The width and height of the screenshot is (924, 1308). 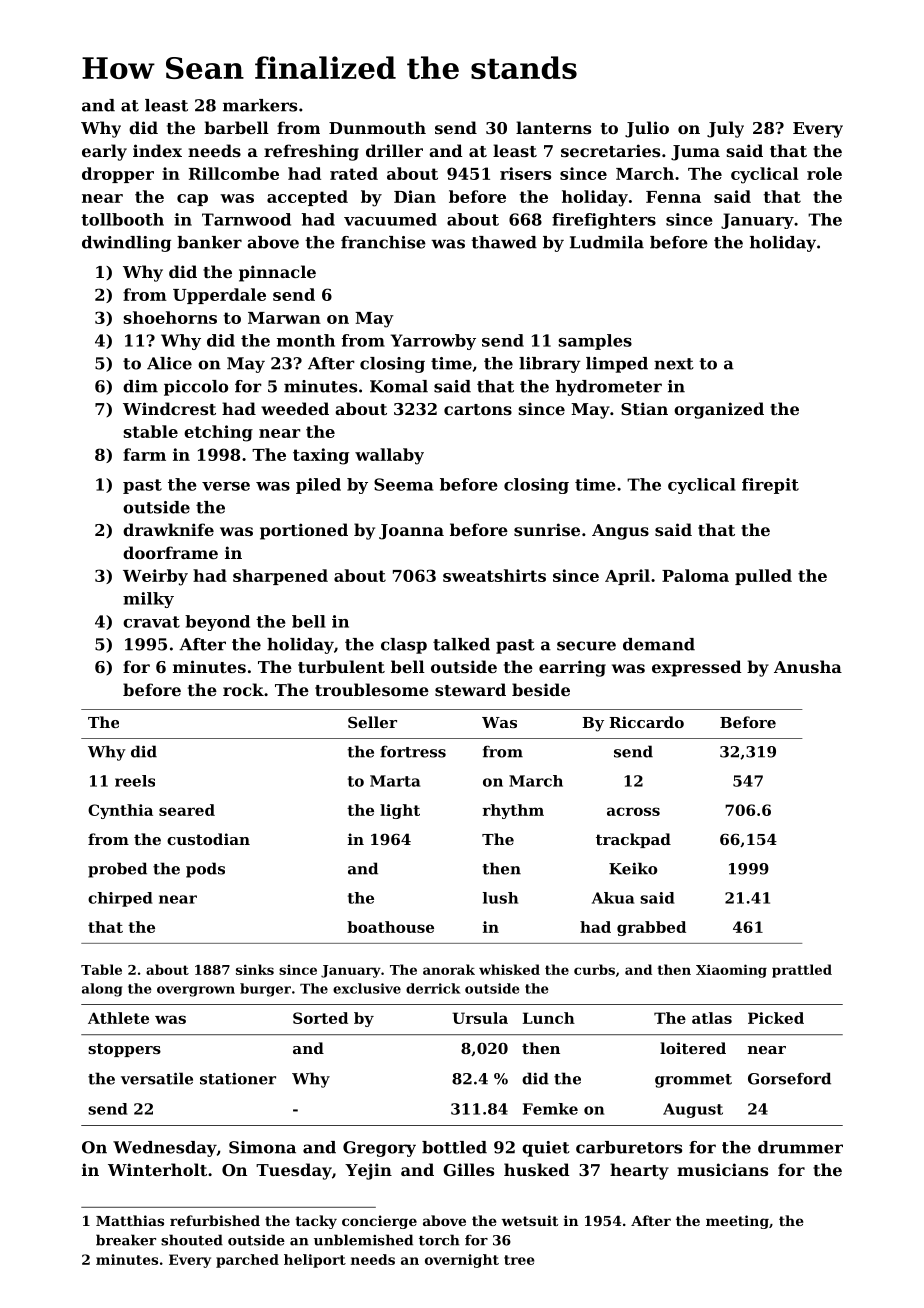 What do you see at coordinates (157, 150) in the screenshot?
I see `index` at bounding box center [157, 150].
